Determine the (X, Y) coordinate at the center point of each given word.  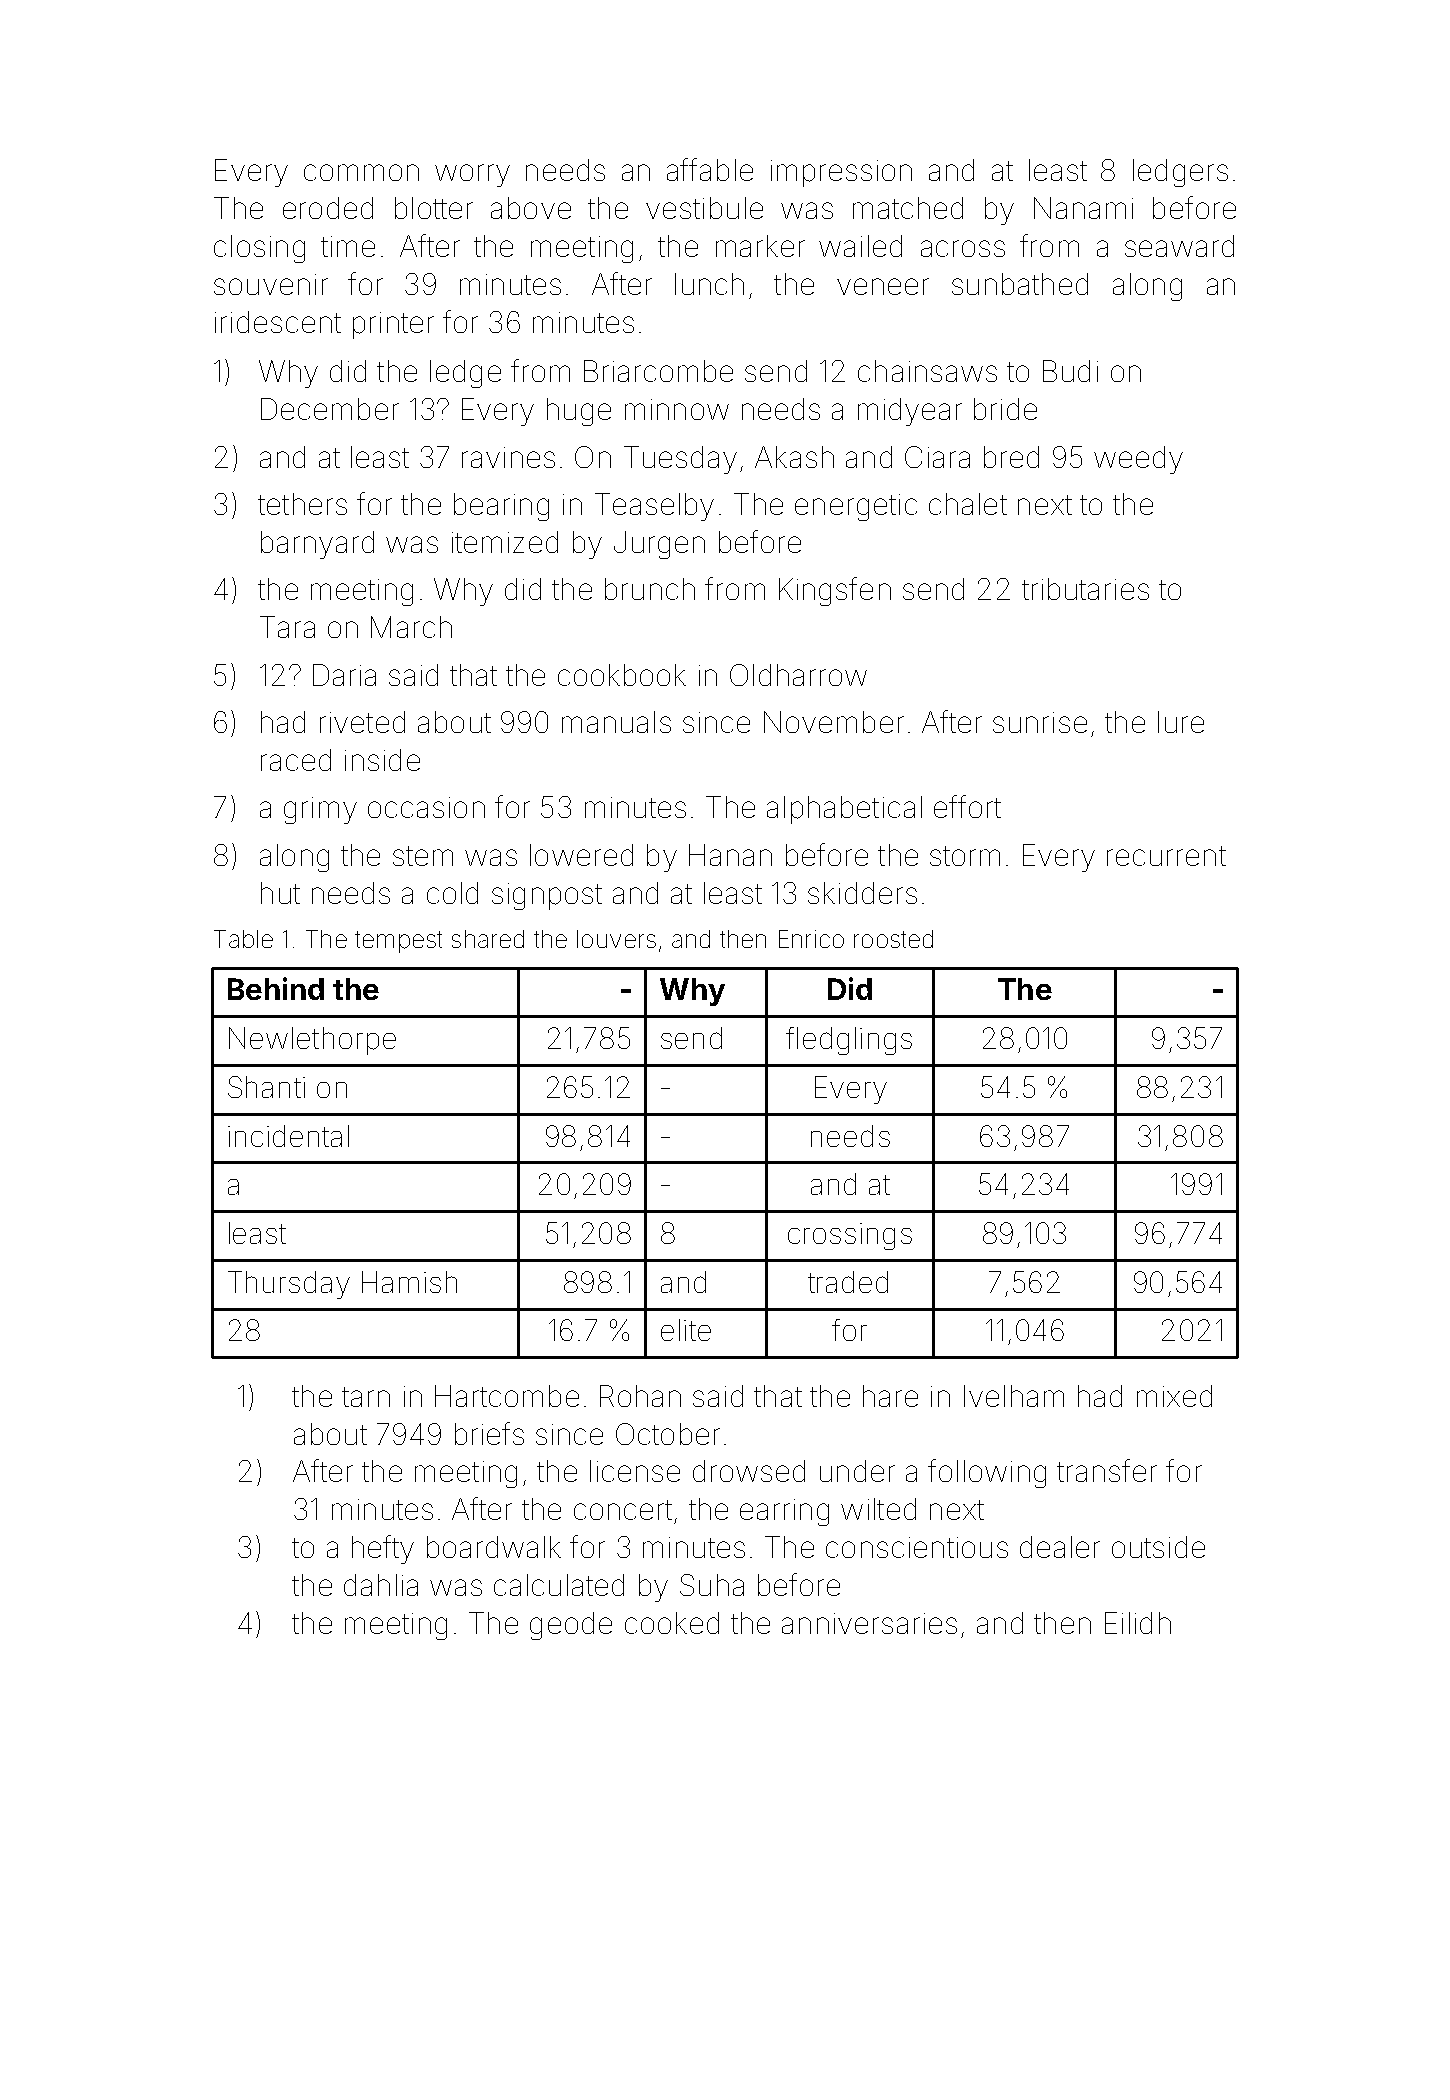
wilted (878, 1509)
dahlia (381, 1585)
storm (965, 856)
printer (393, 325)
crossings (850, 1236)
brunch (650, 589)
